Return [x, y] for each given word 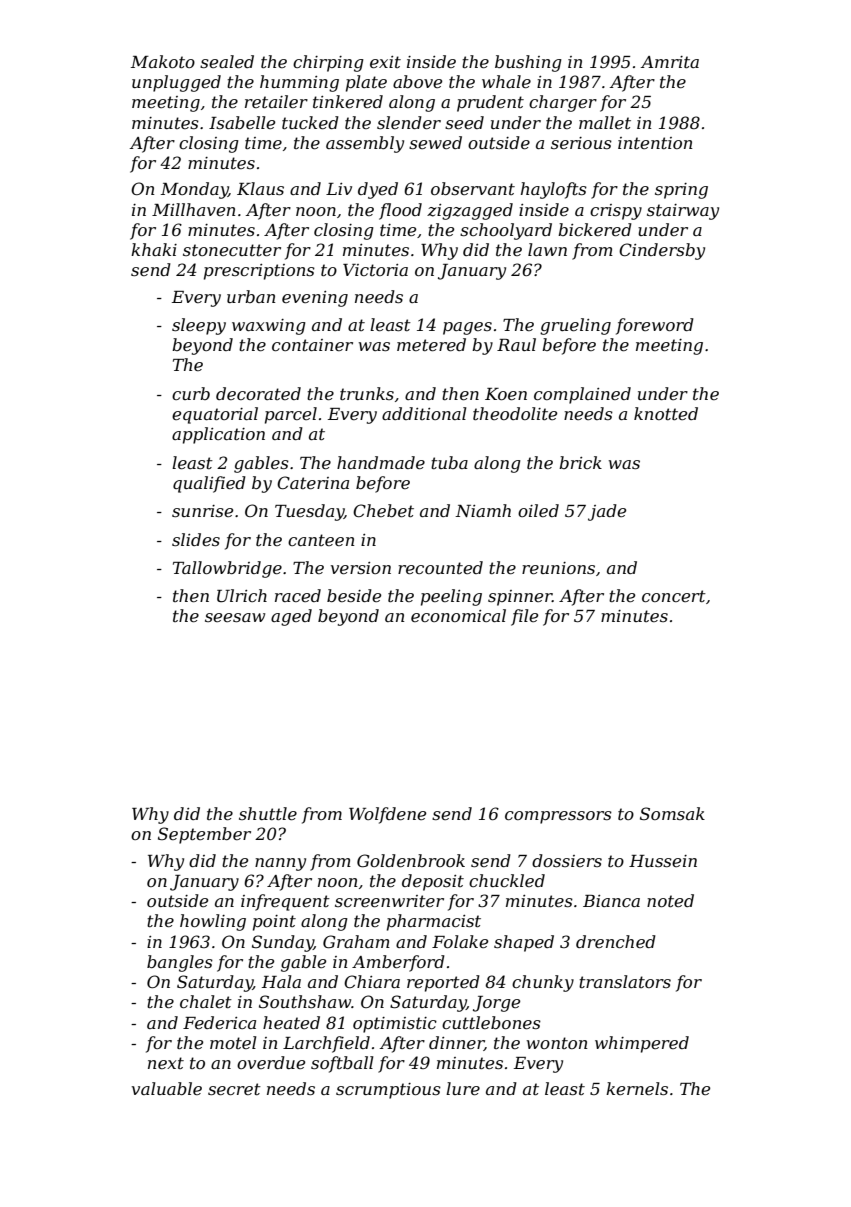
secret [234, 1089]
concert [674, 596]
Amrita [670, 62]
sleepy [199, 326]
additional [424, 413]
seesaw [235, 617]
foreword [655, 326]
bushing [528, 63]
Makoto [163, 61]
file [524, 617]
